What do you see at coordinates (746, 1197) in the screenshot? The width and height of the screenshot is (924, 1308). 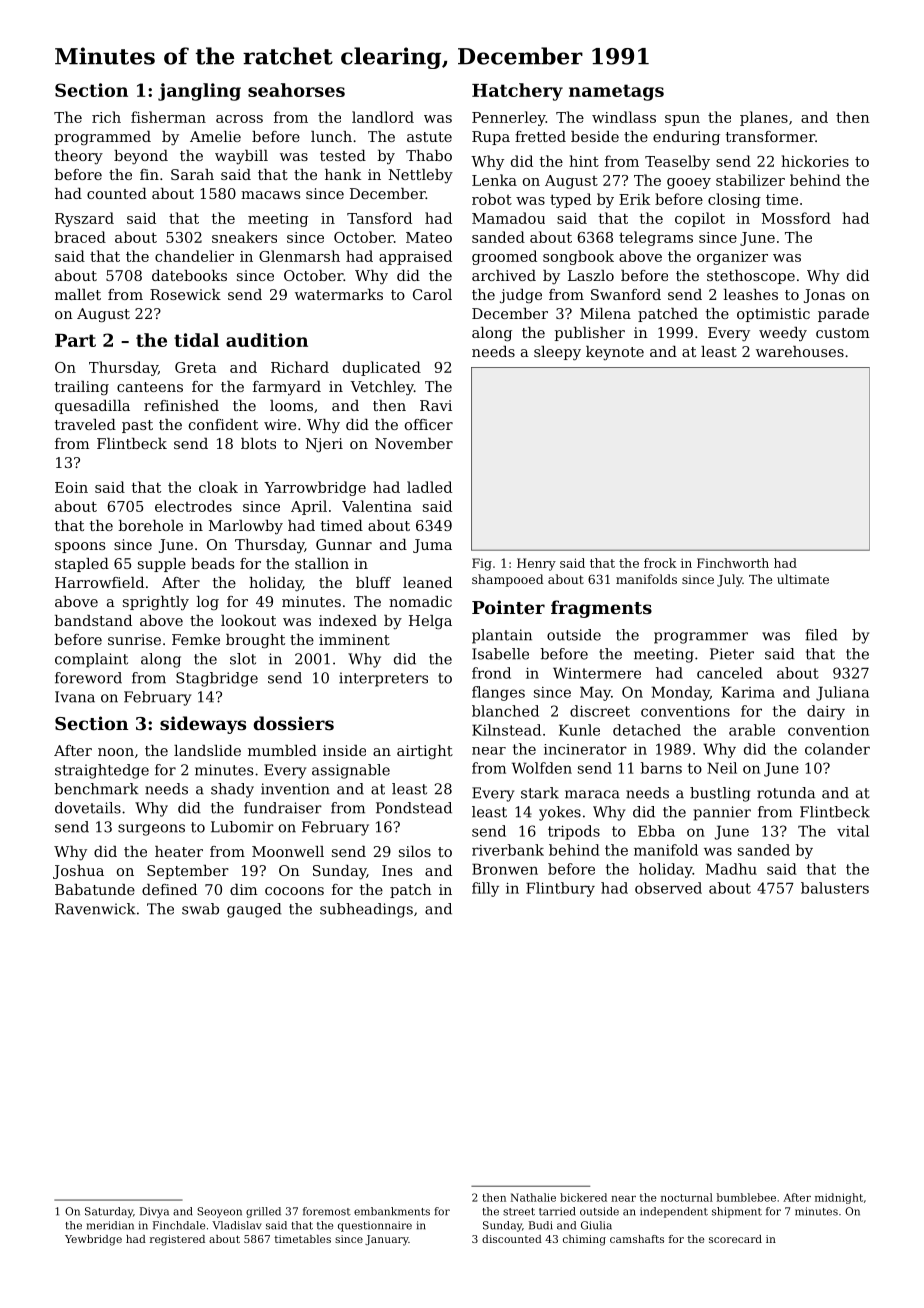 I see `bumblebee` at bounding box center [746, 1197].
